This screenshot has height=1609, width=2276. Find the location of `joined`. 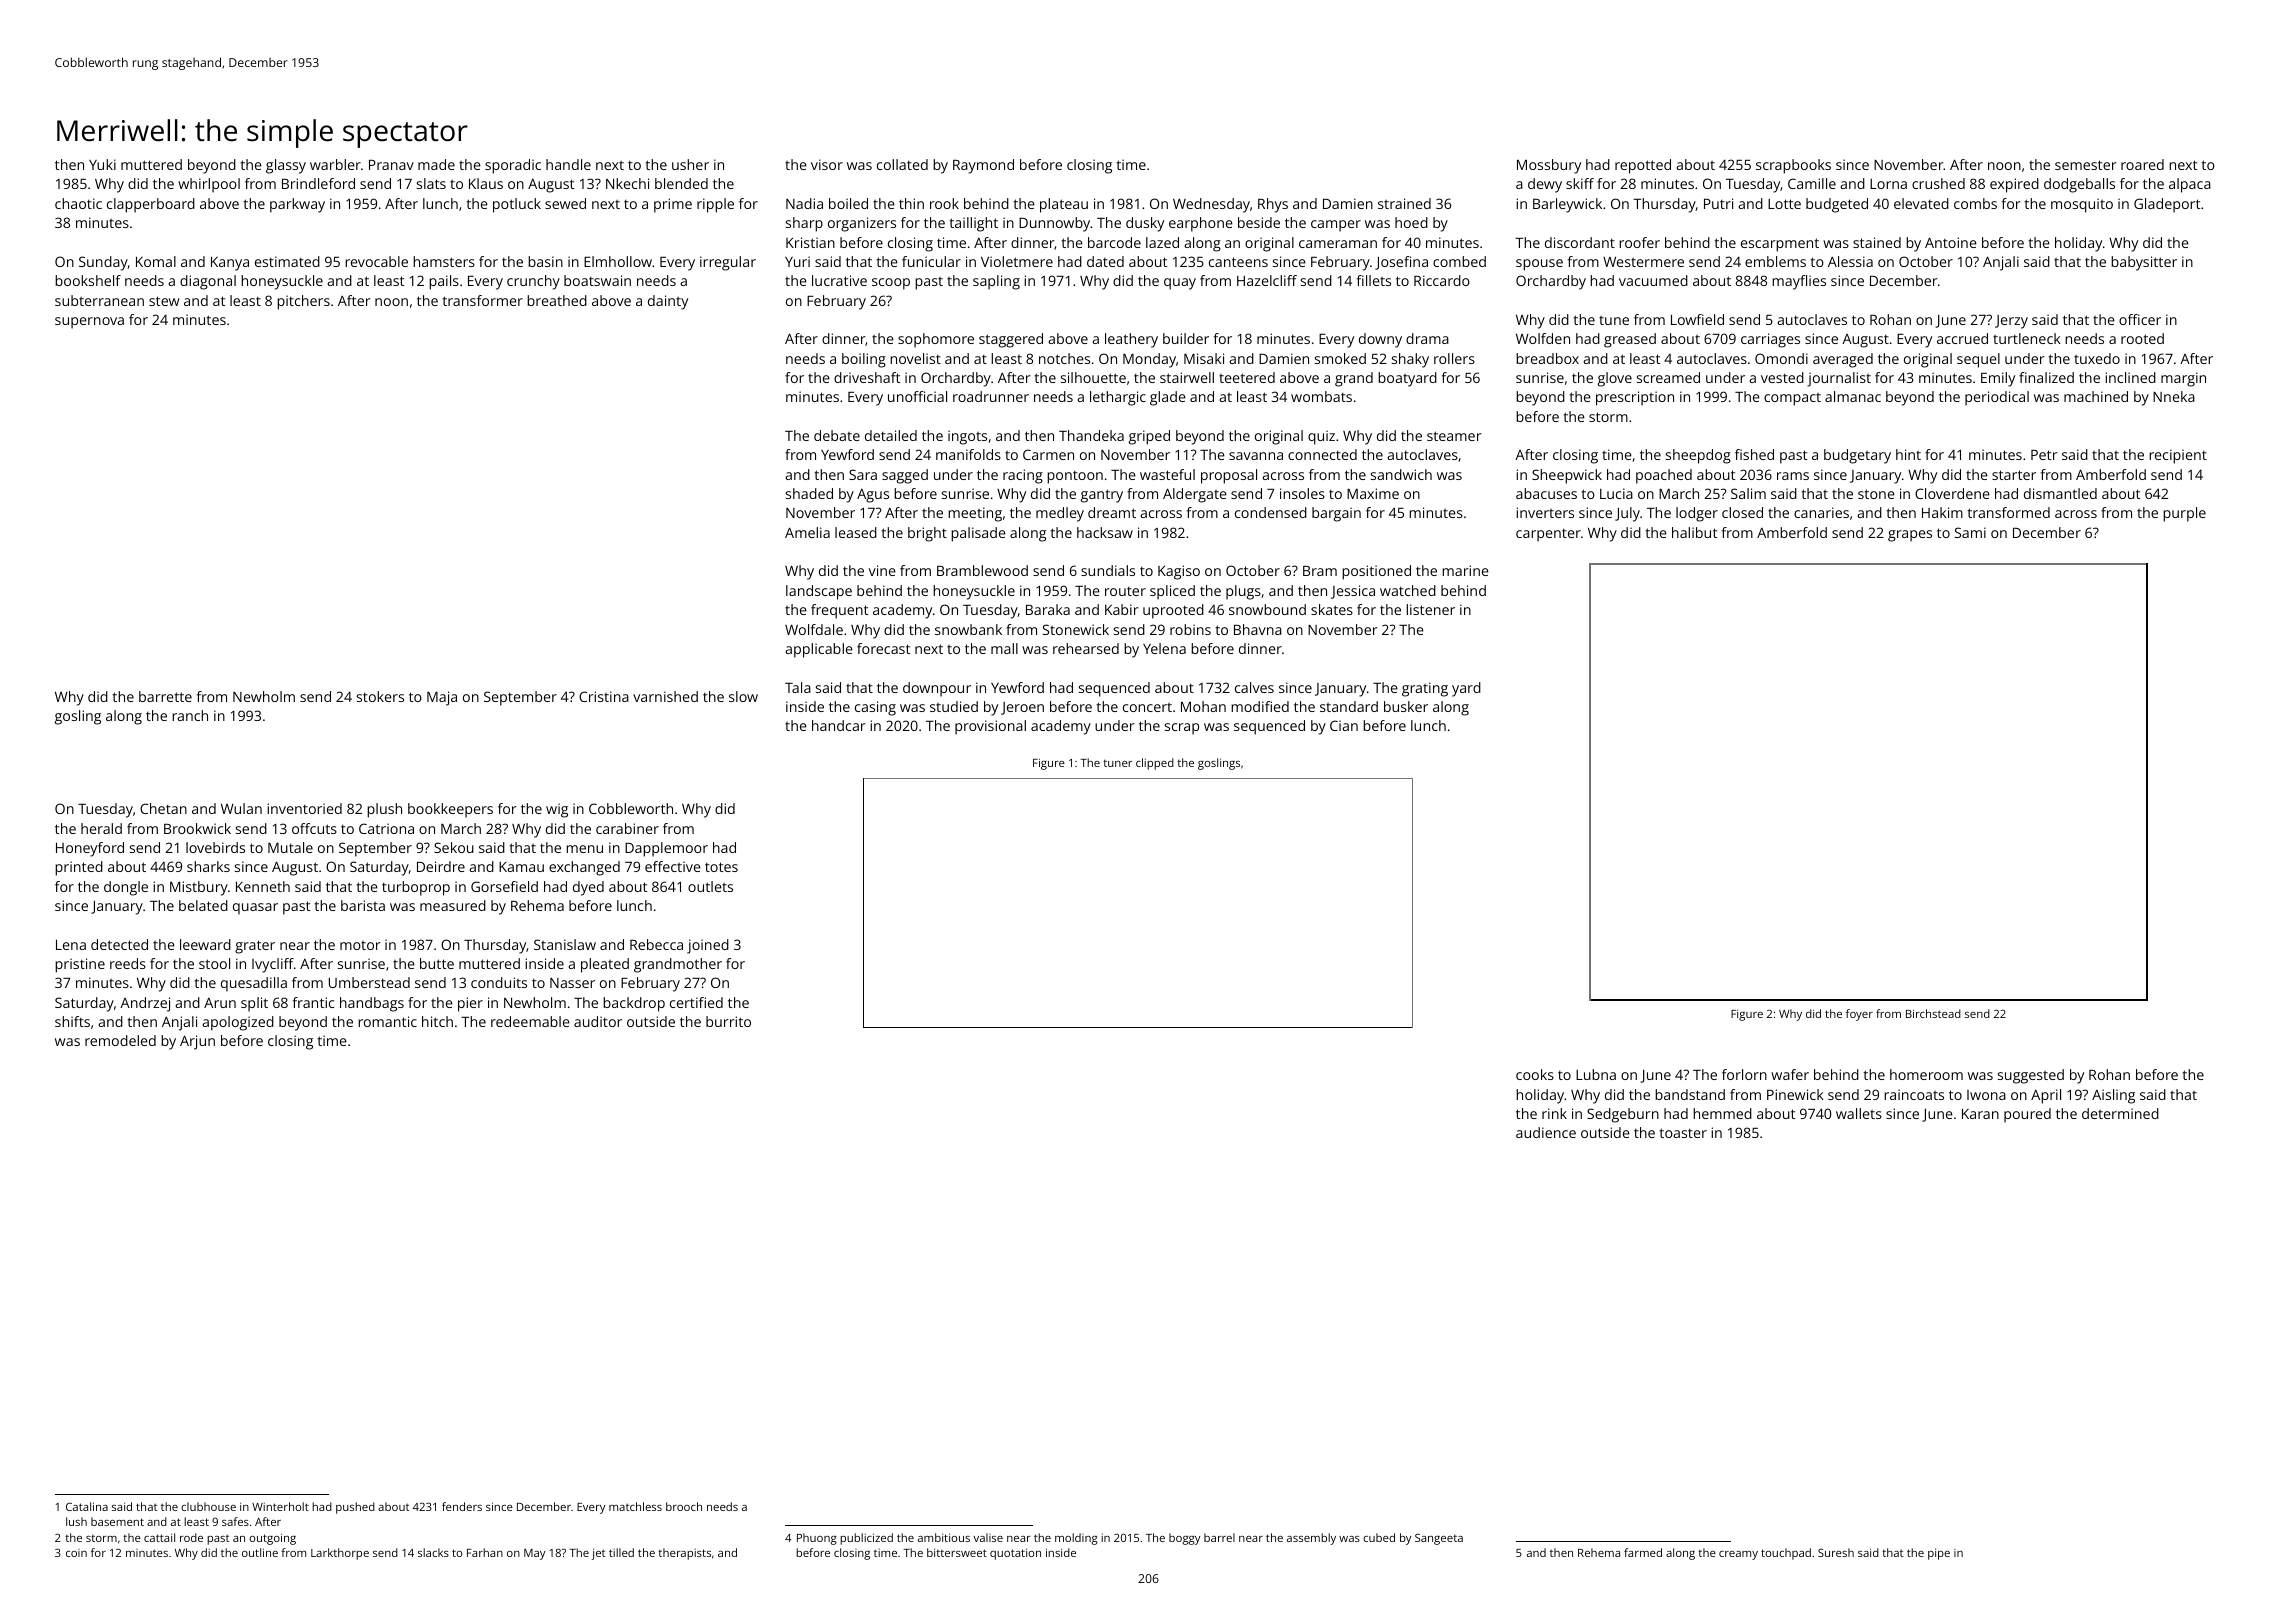

joined is located at coordinates (708, 946).
